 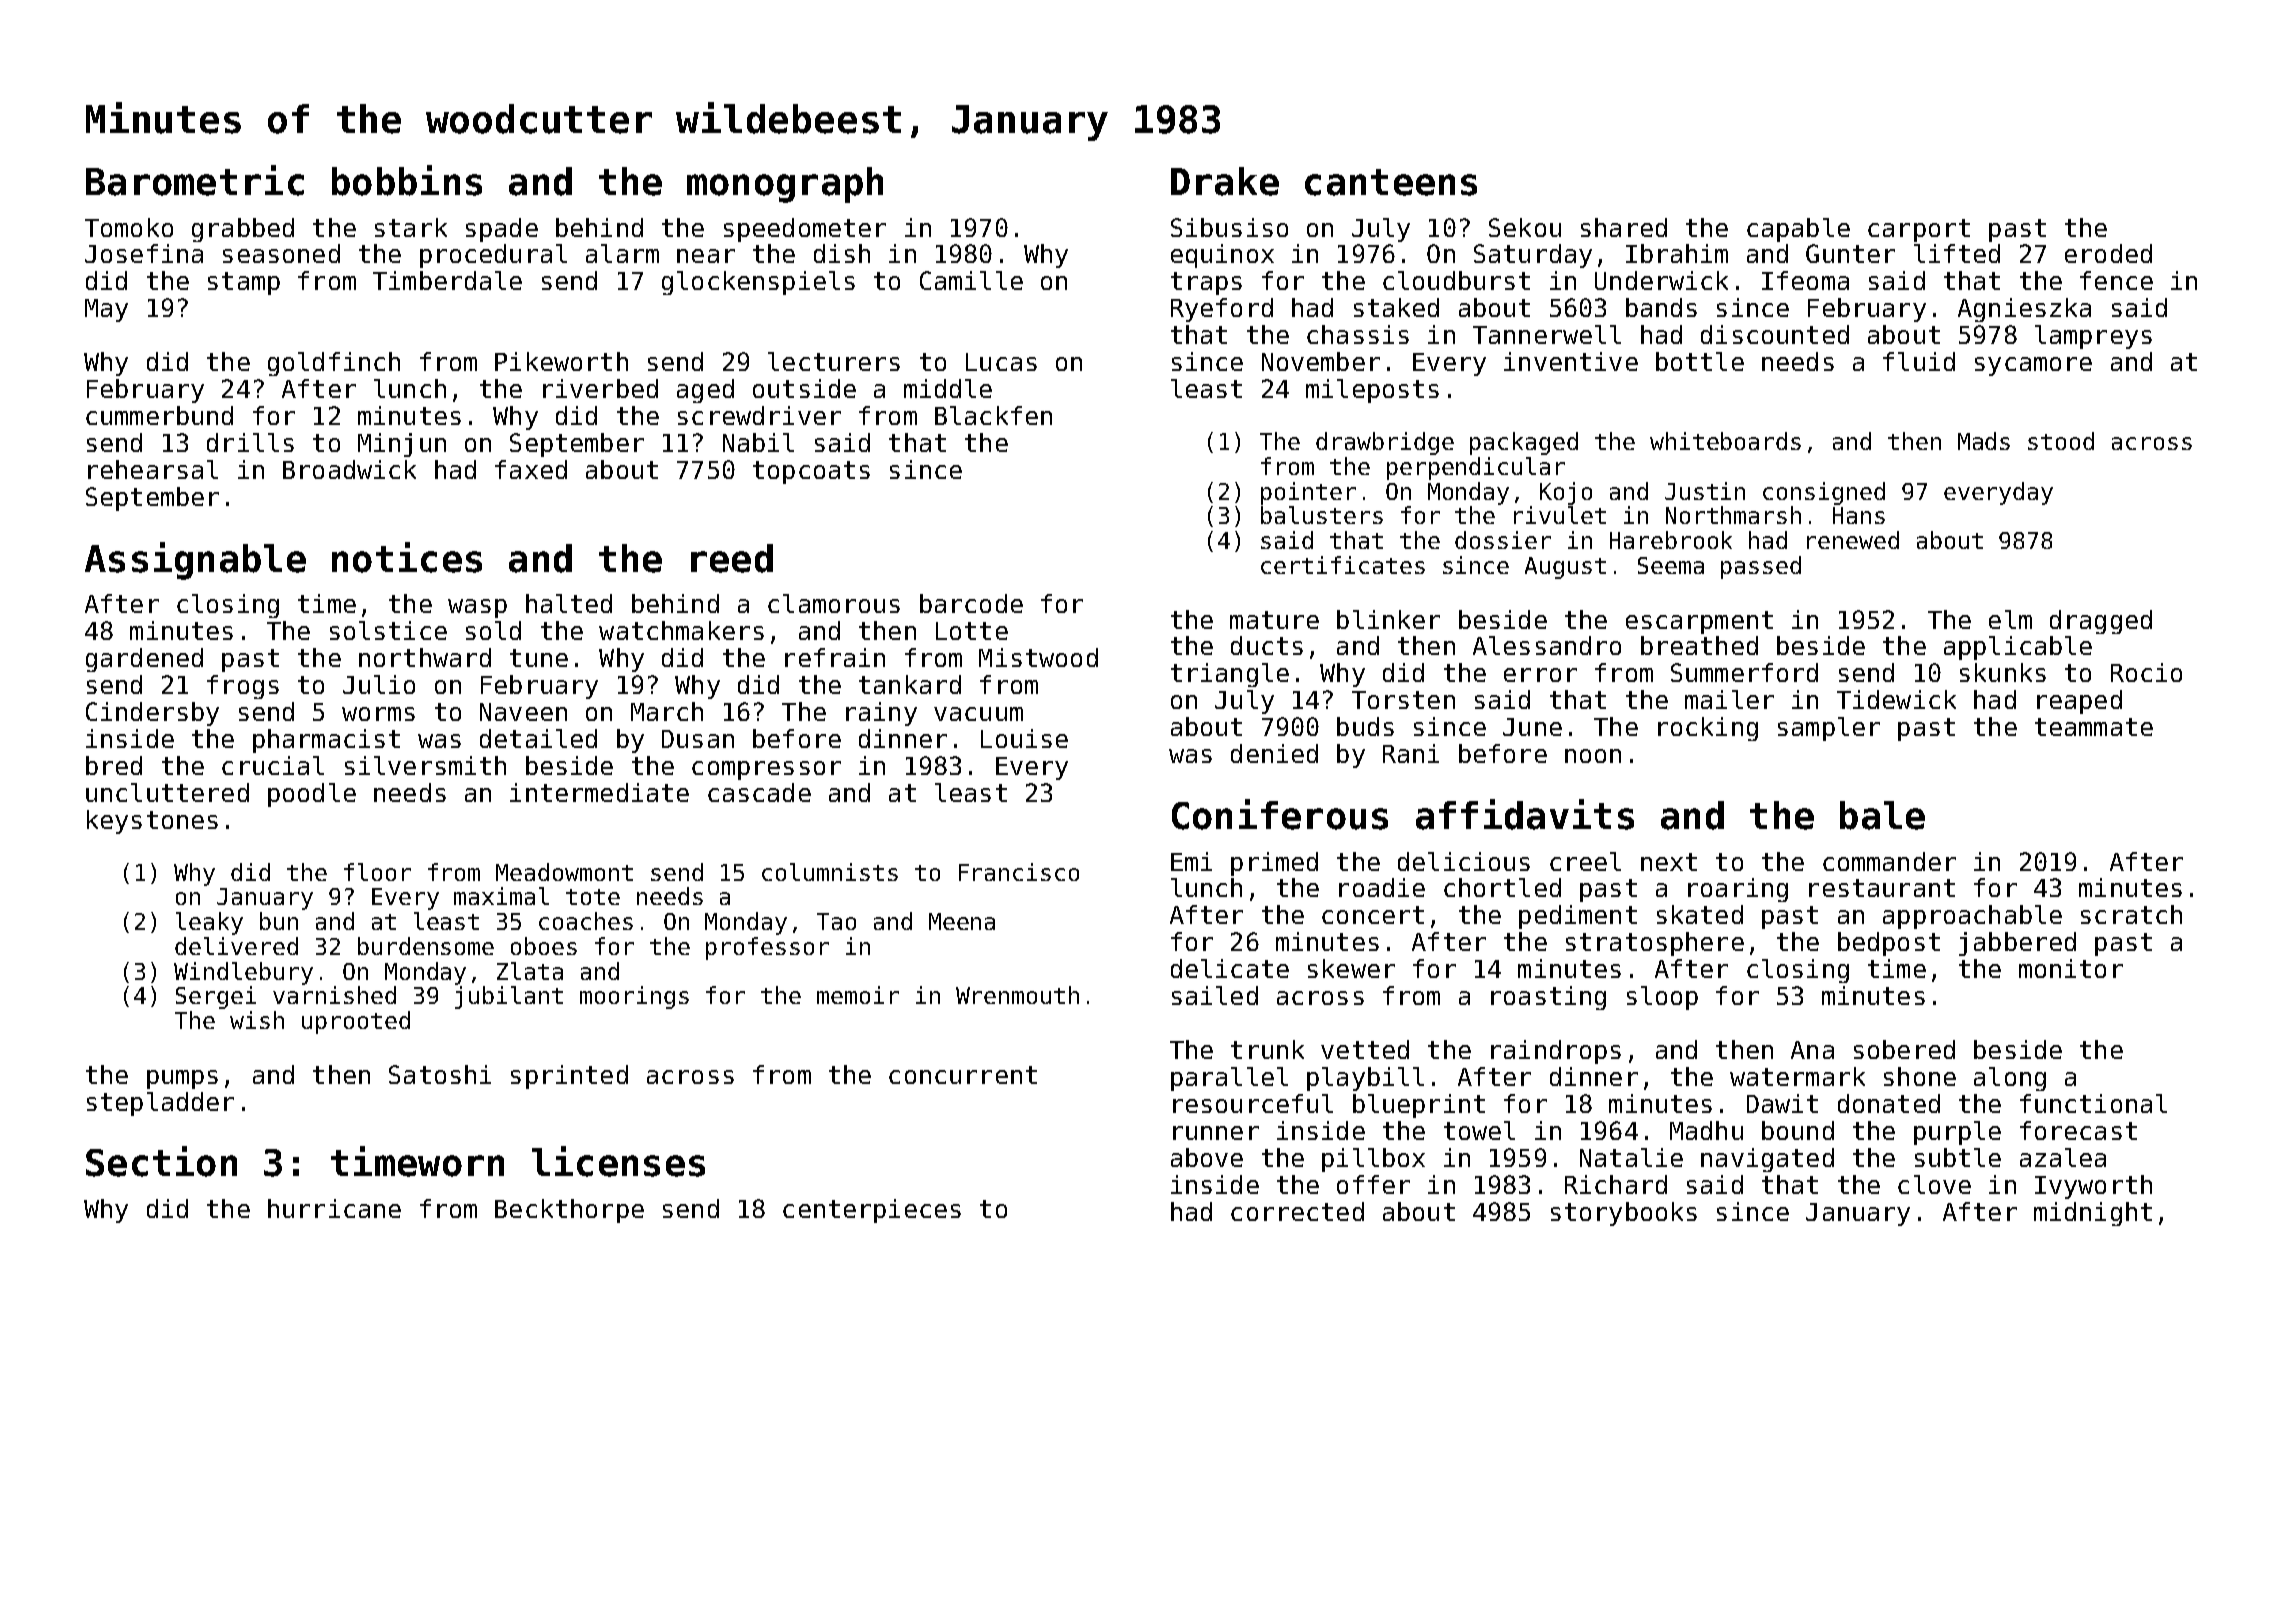 I want to click on certificates, so click(x=1343, y=565).
